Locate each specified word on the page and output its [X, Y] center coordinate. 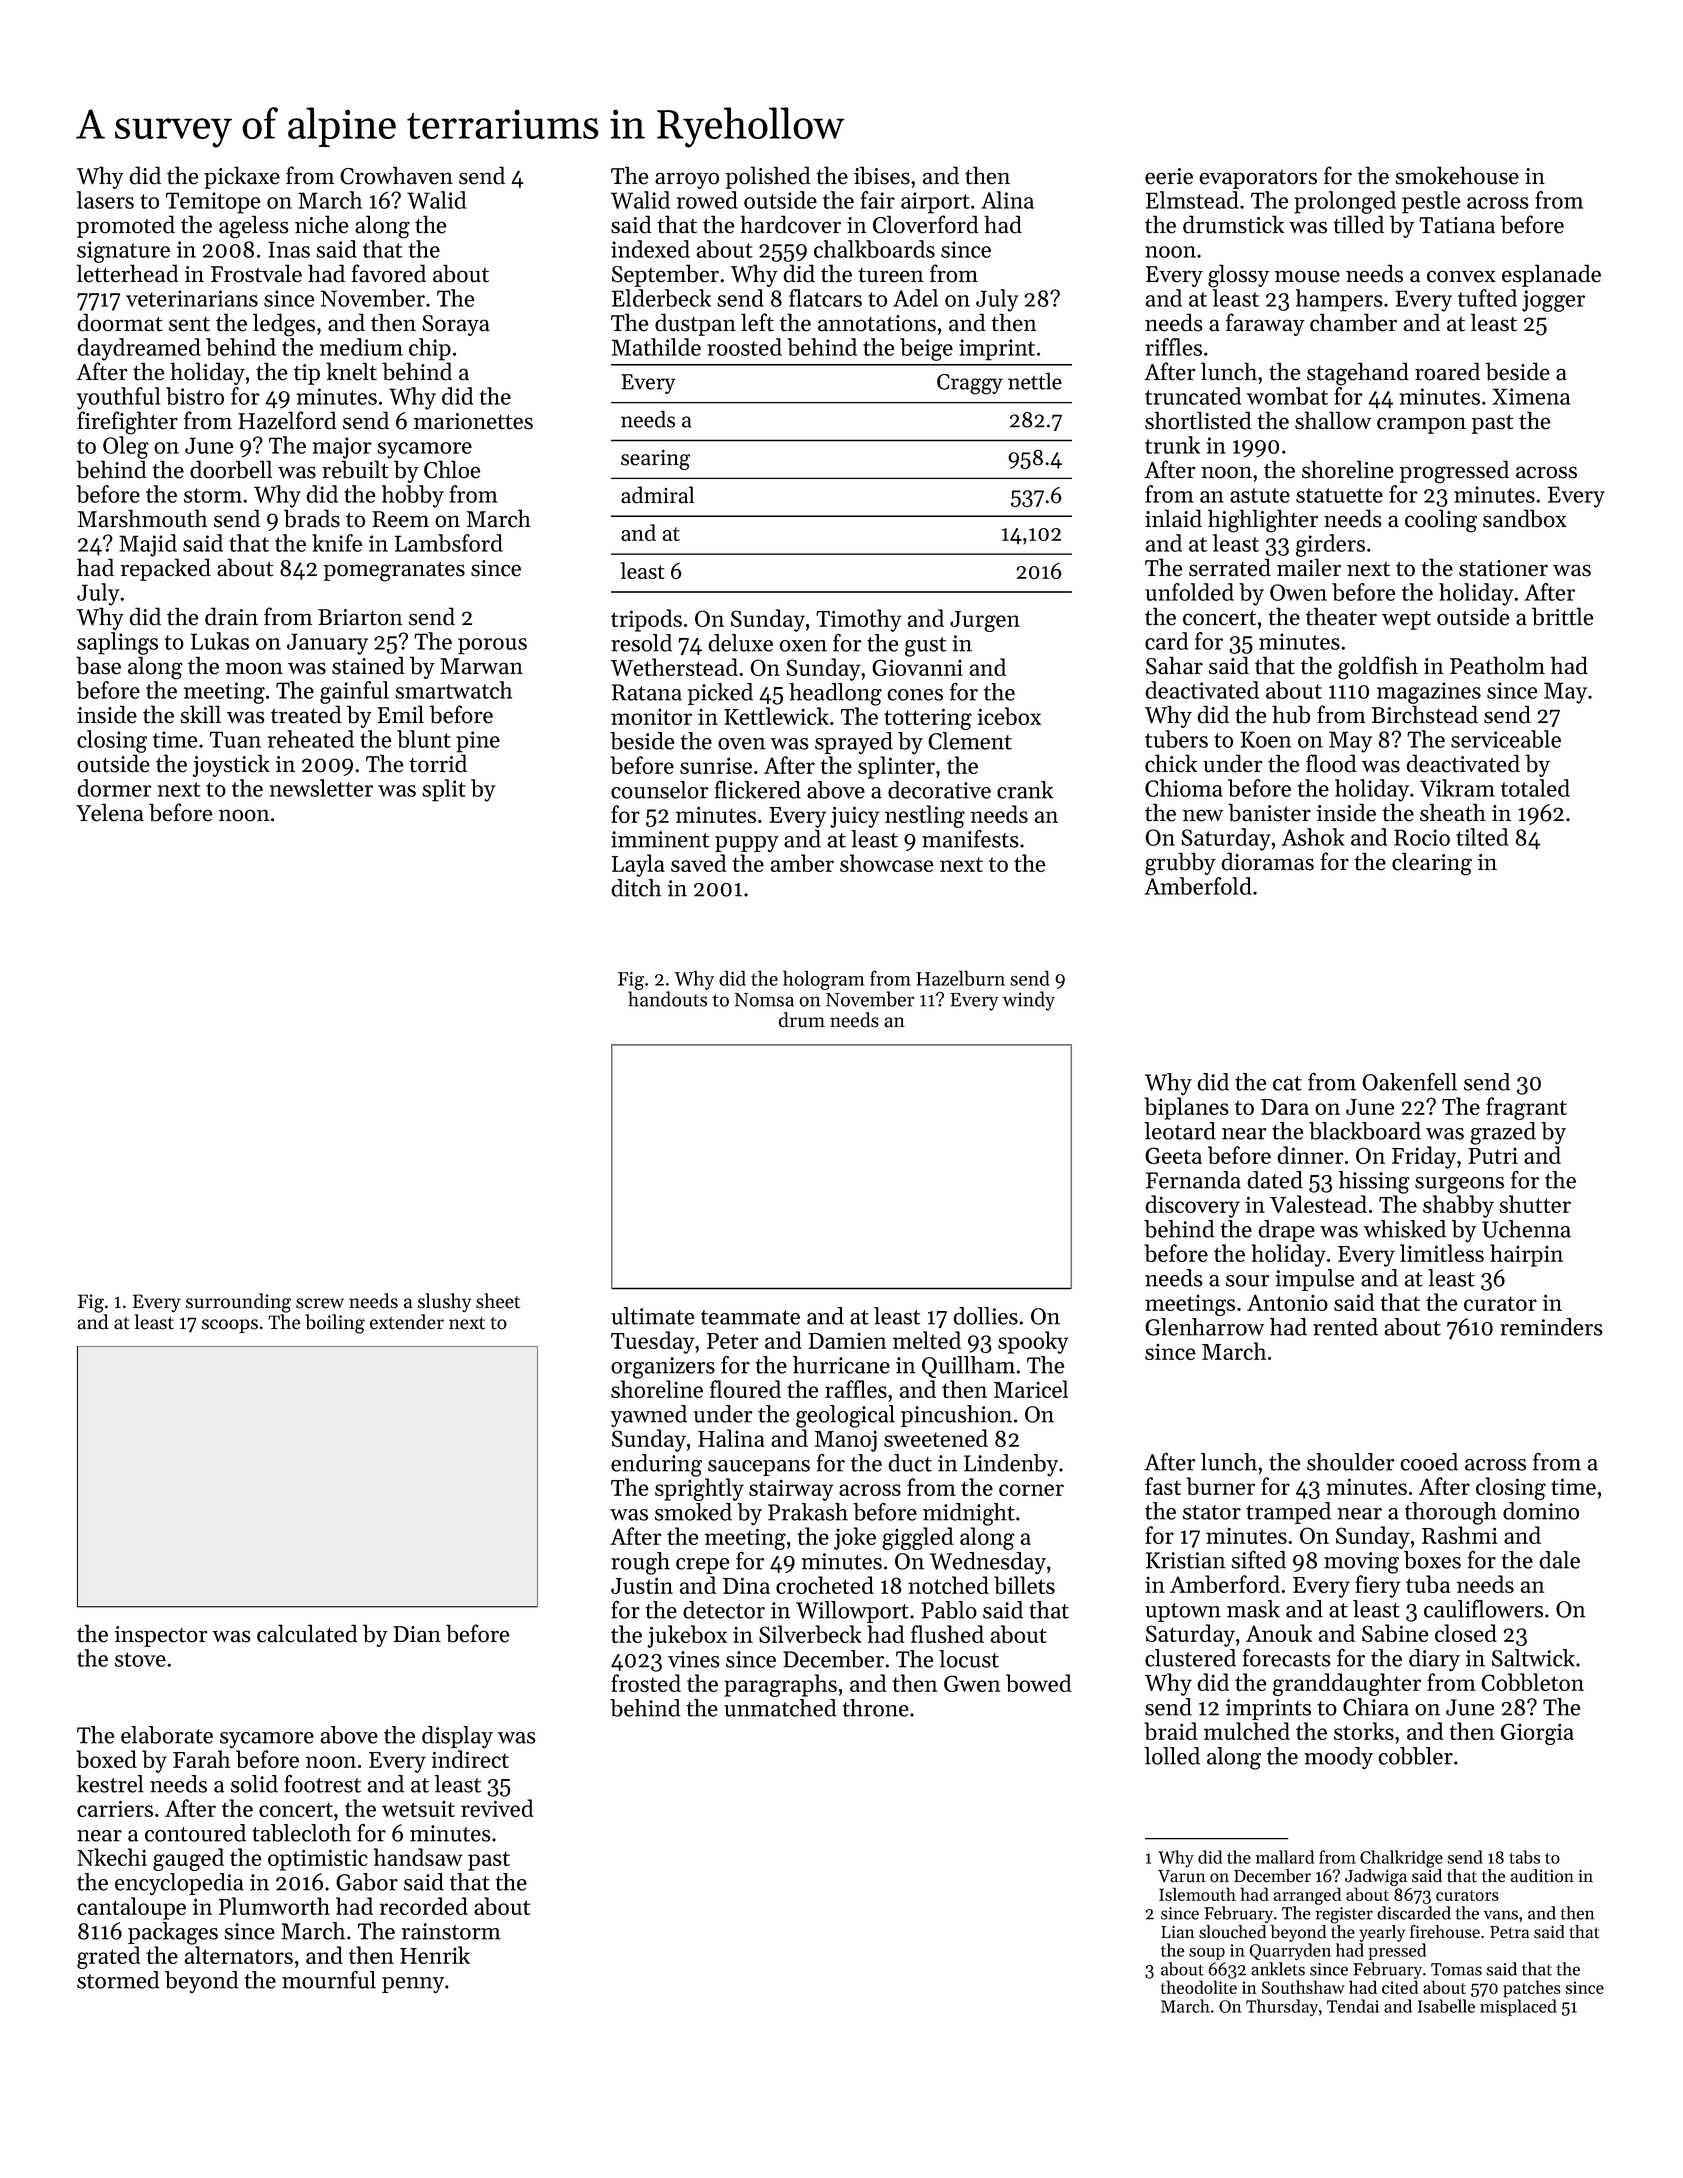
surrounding [238, 1303]
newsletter [321, 788]
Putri [1493, 1156]
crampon [1421, 425]
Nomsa [764, 1000]
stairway [791, 1490]
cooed [1429, 1462]
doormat [120, 322]
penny [413, 1985]
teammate [750, 1317]
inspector [161, 1636]
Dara [1285, 1107]
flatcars [825, 298]
